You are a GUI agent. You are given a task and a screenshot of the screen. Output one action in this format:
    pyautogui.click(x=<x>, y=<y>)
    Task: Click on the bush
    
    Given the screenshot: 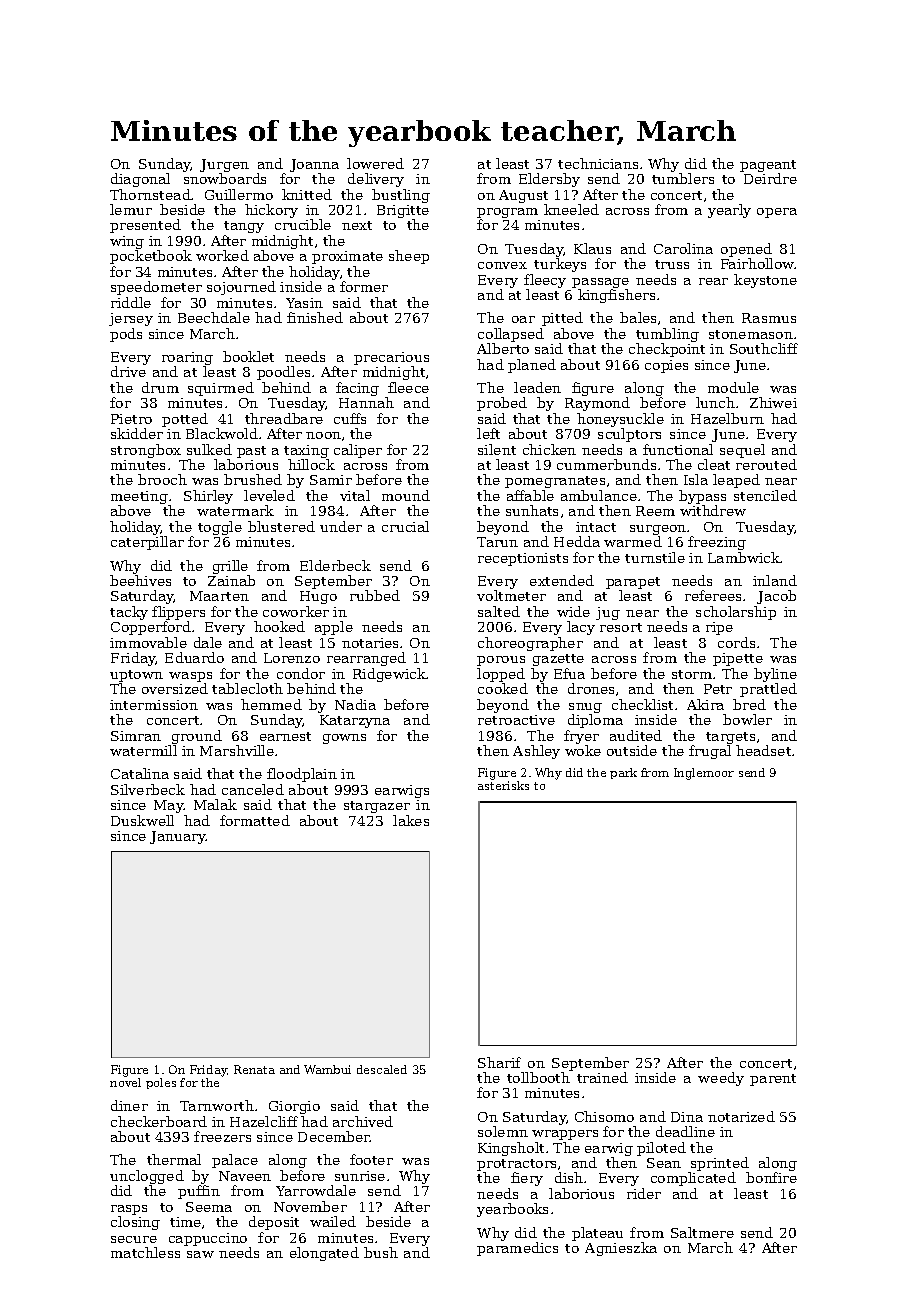 What is the action you would take?
    pyautogui.click(x=381, y=1252)
